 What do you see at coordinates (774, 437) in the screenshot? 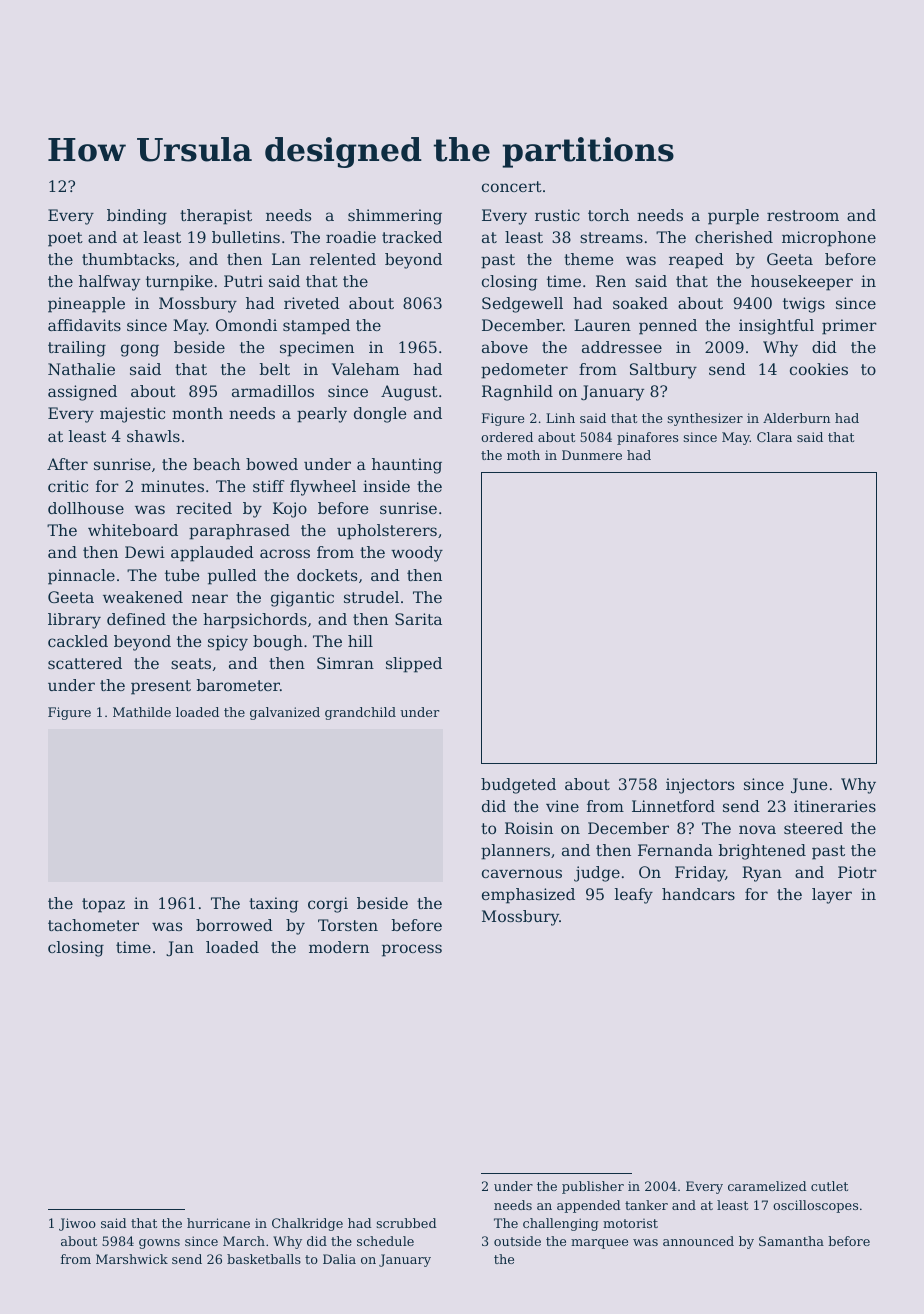
I see `Clara` at bounding box center [774, 437].
